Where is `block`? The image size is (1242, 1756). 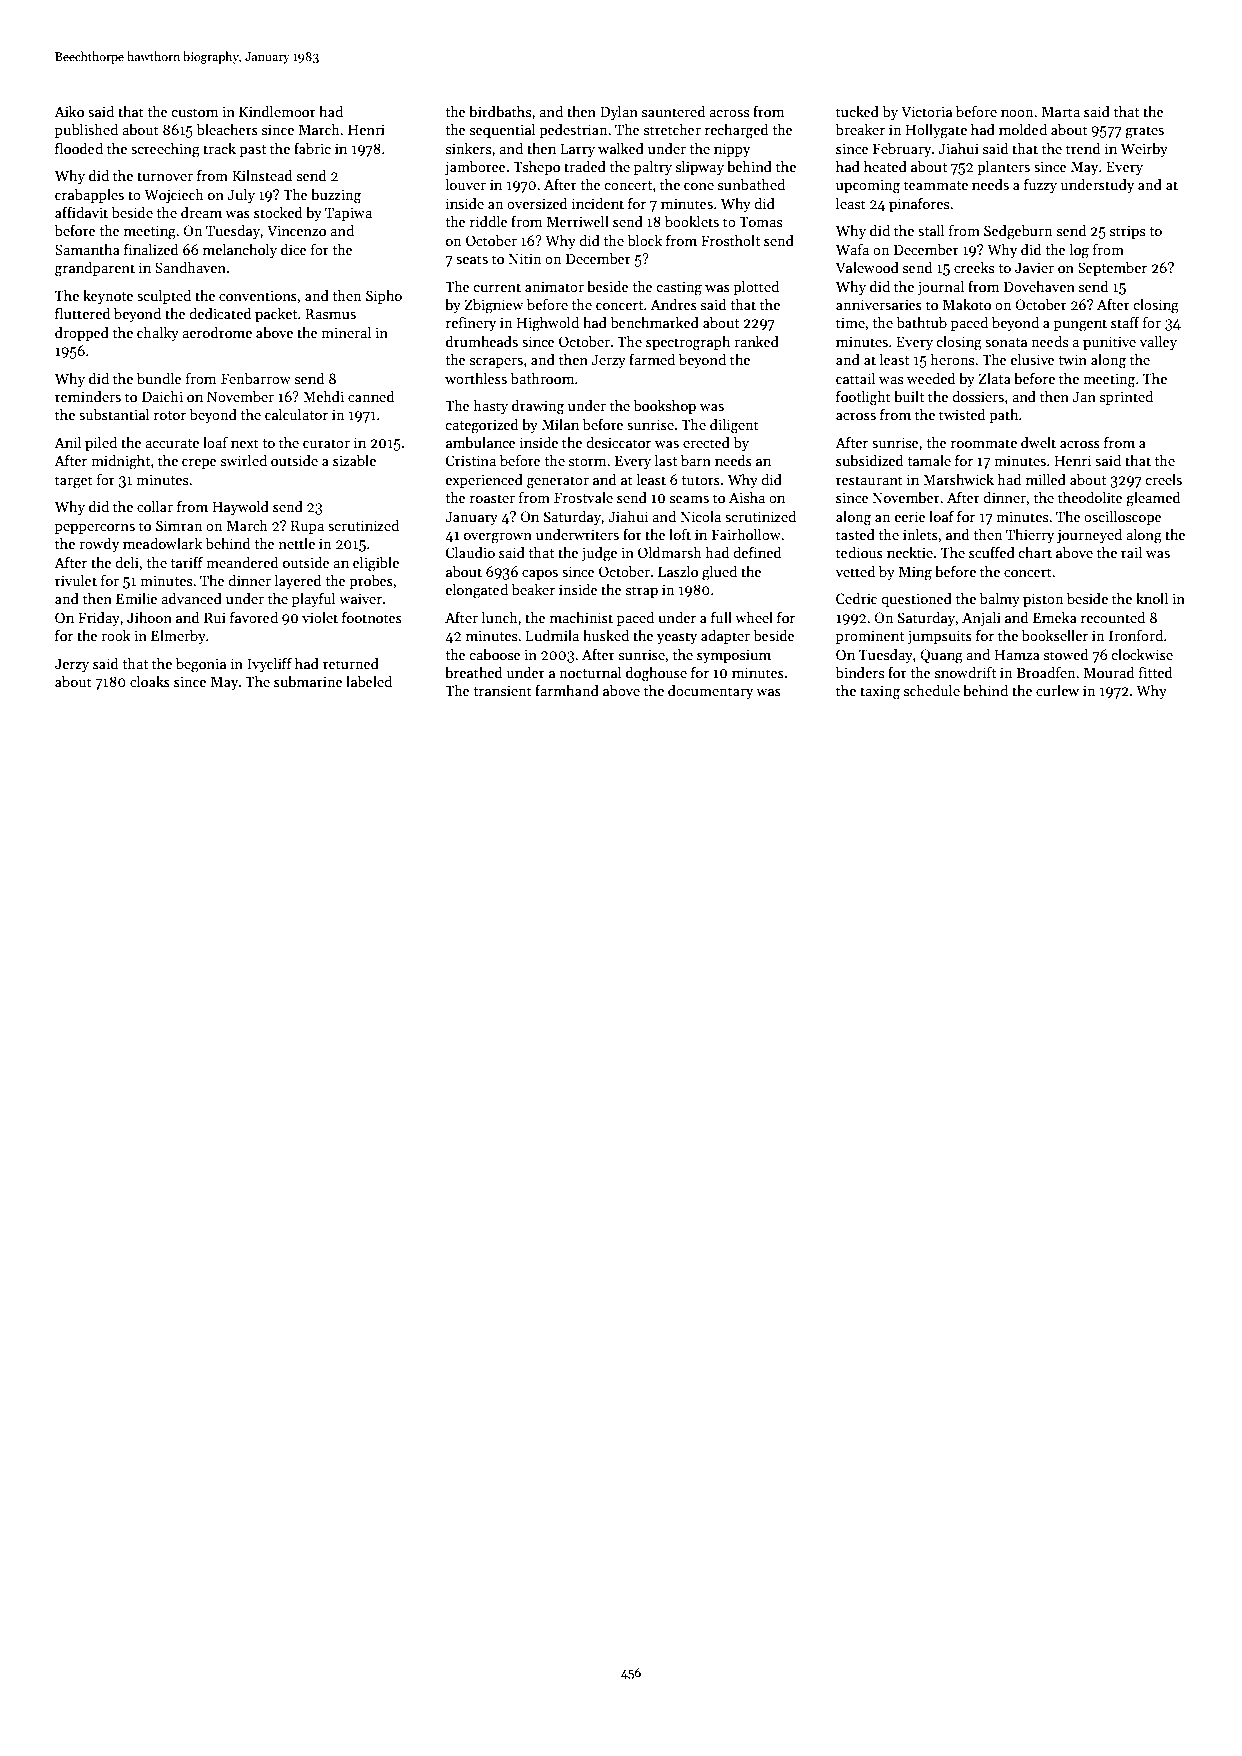
block is located at coordinates (644, 240).
